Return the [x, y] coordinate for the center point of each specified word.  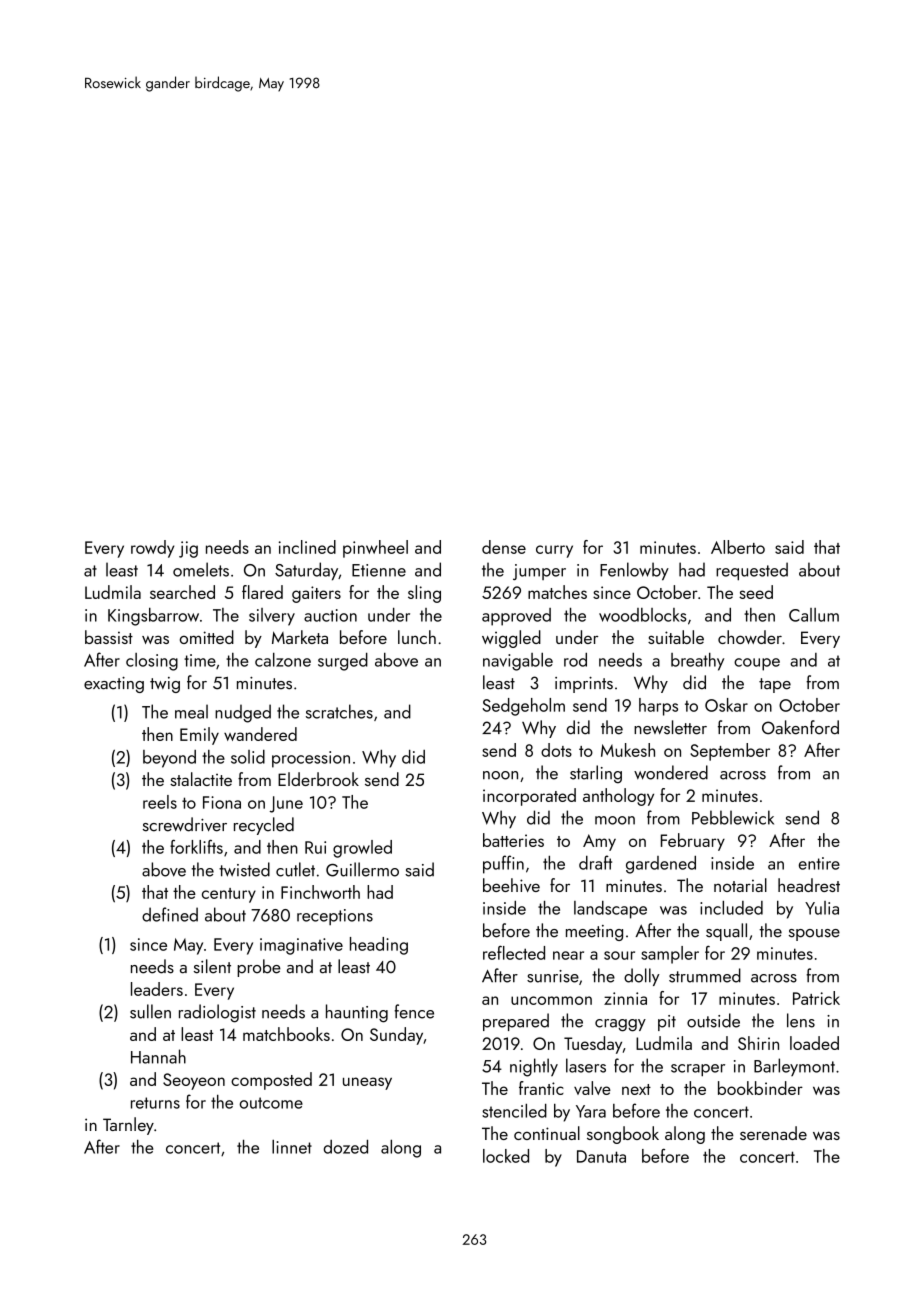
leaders [157, 989]
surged [343, 662]
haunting [357, 1013]
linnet [292, 1147]
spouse [814, 935]
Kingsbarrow [153, 617]
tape [775, 685]
